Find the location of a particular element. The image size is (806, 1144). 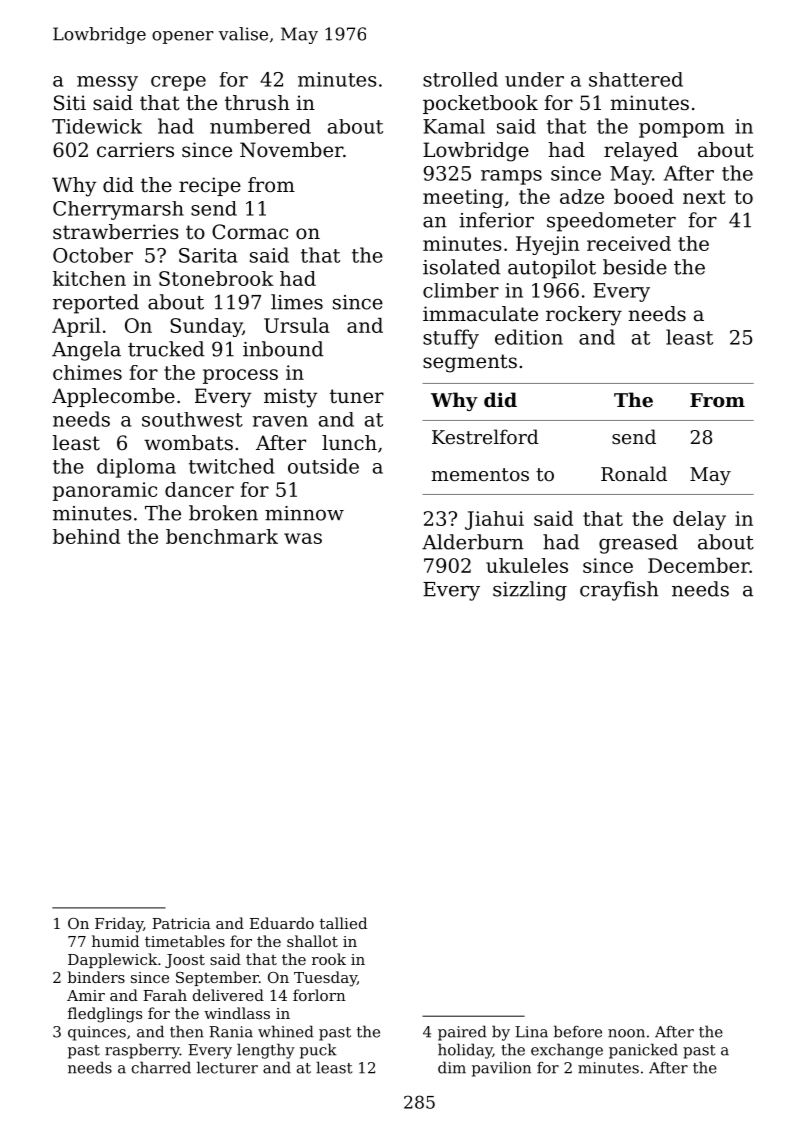

behind is located at coordinates (86, 536).
